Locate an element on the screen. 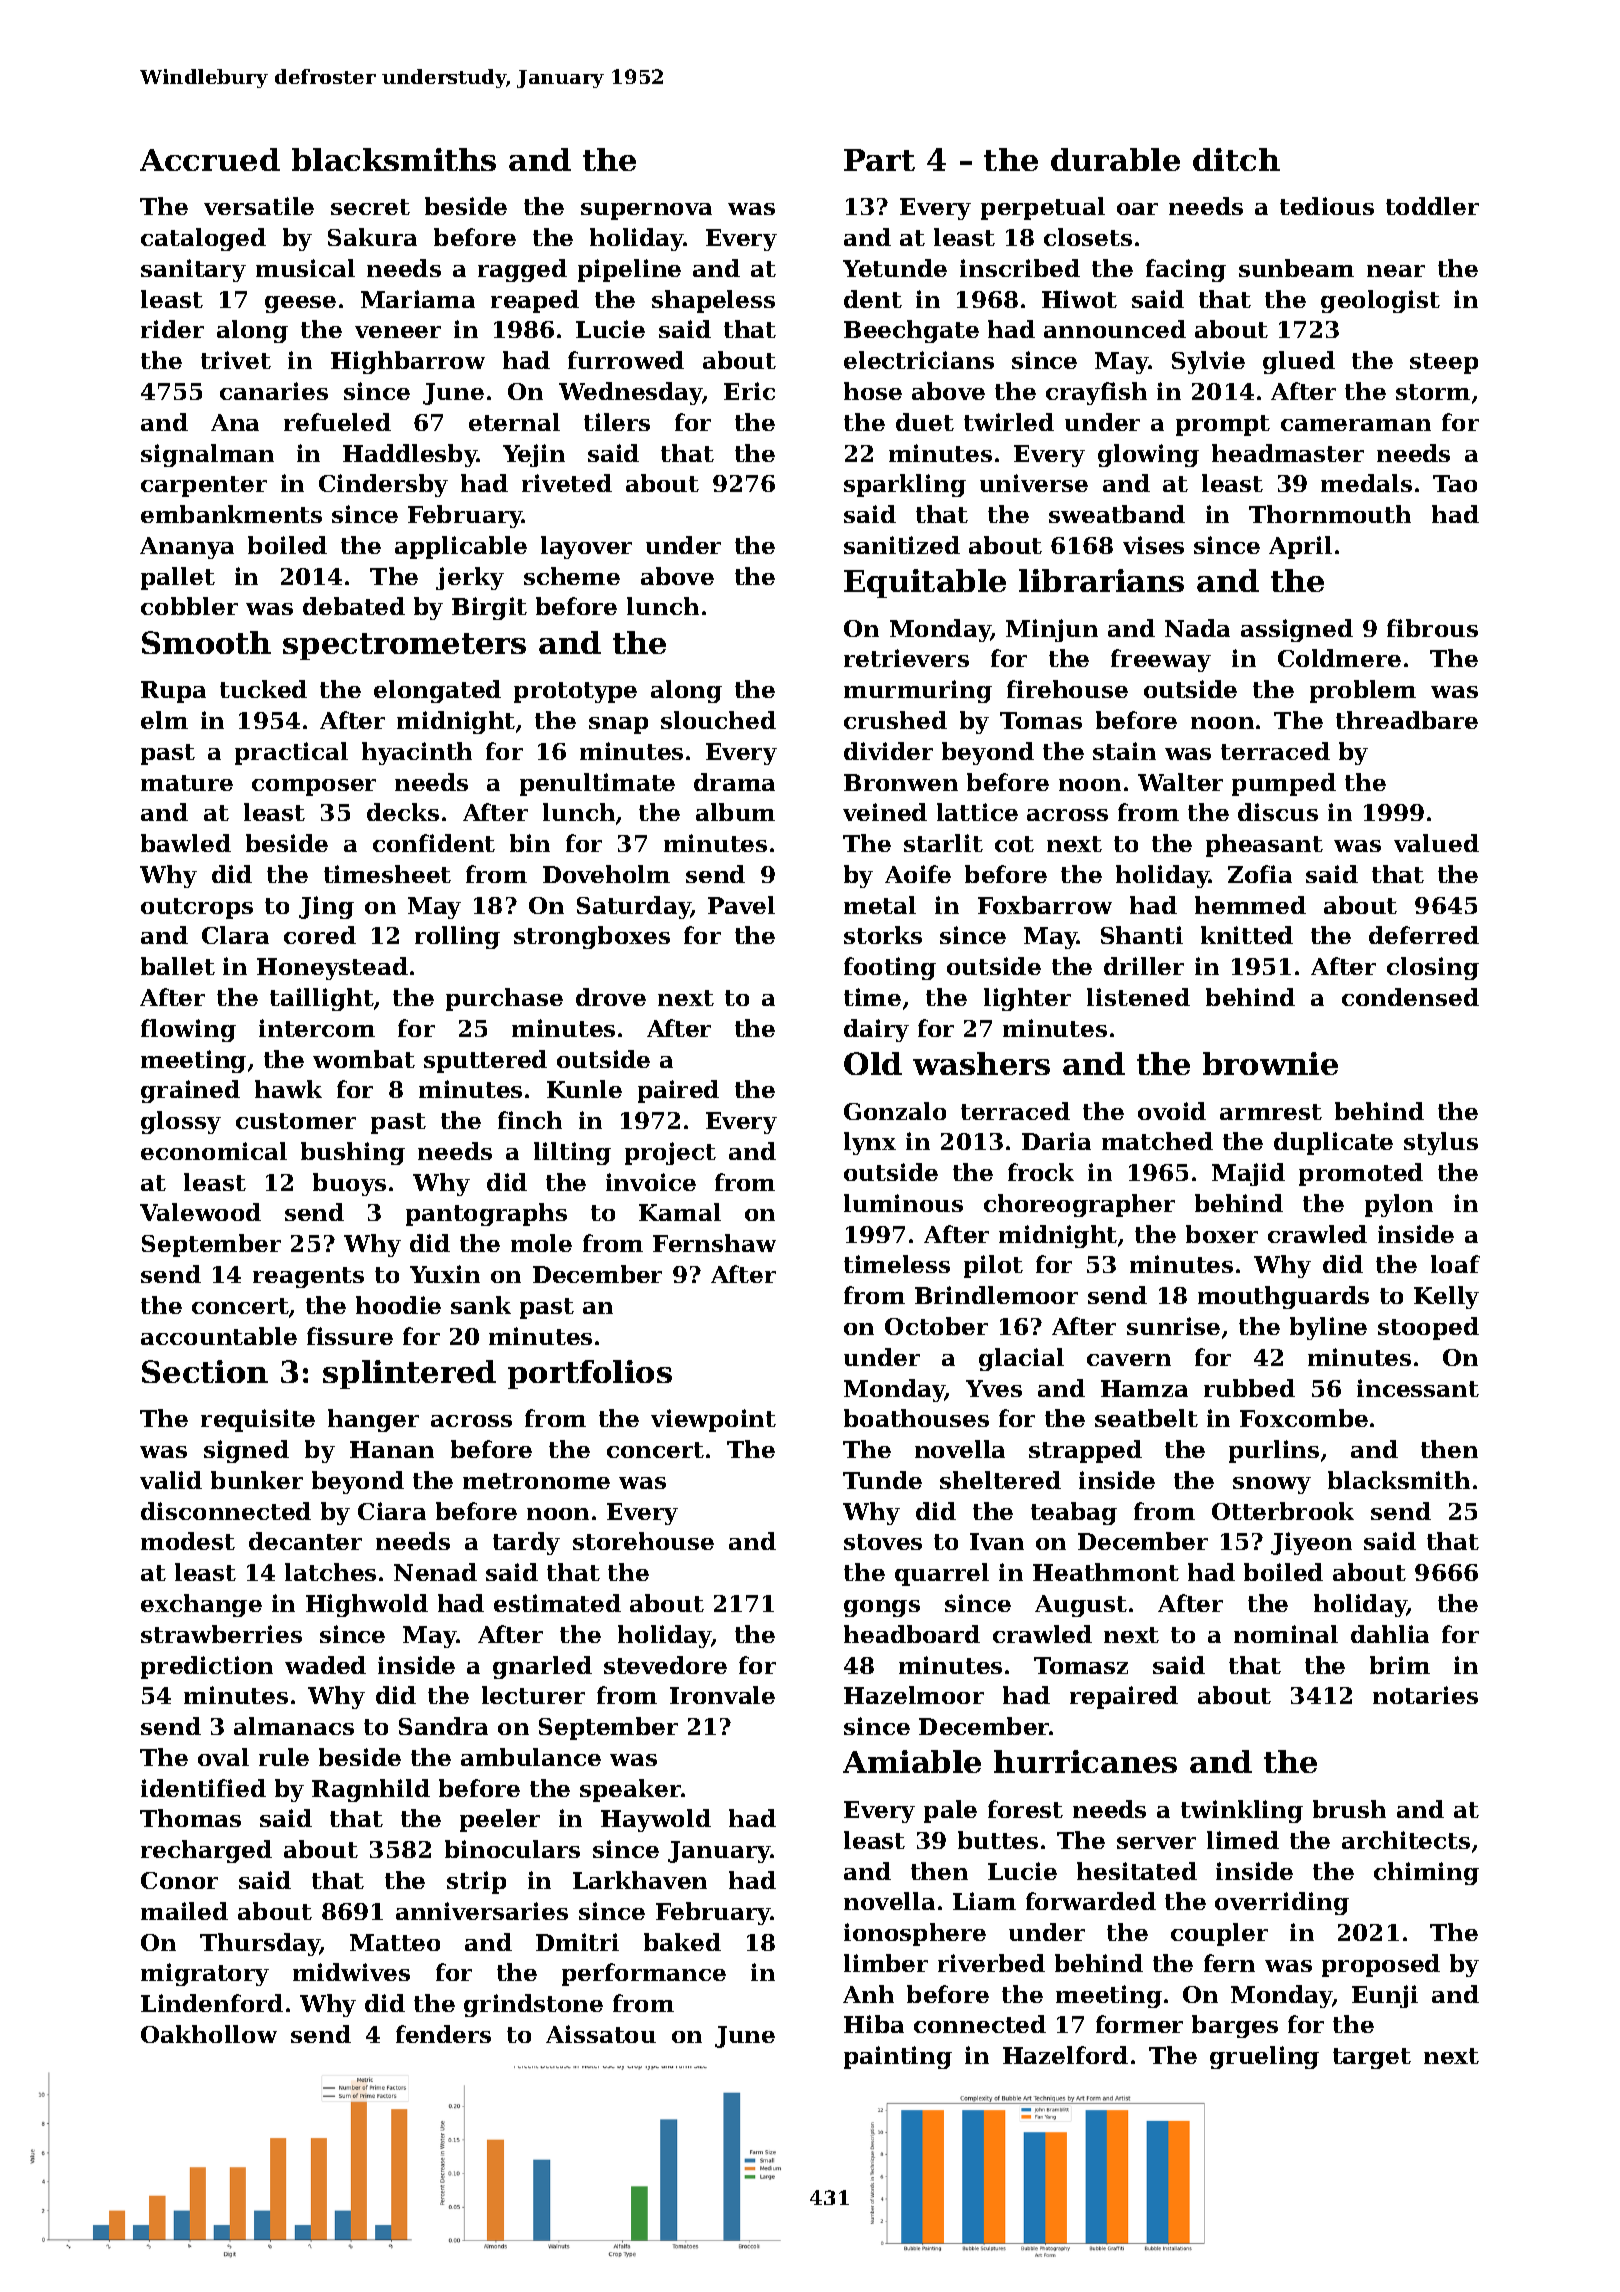  Sandra is located at coordinates (443, 1726).
